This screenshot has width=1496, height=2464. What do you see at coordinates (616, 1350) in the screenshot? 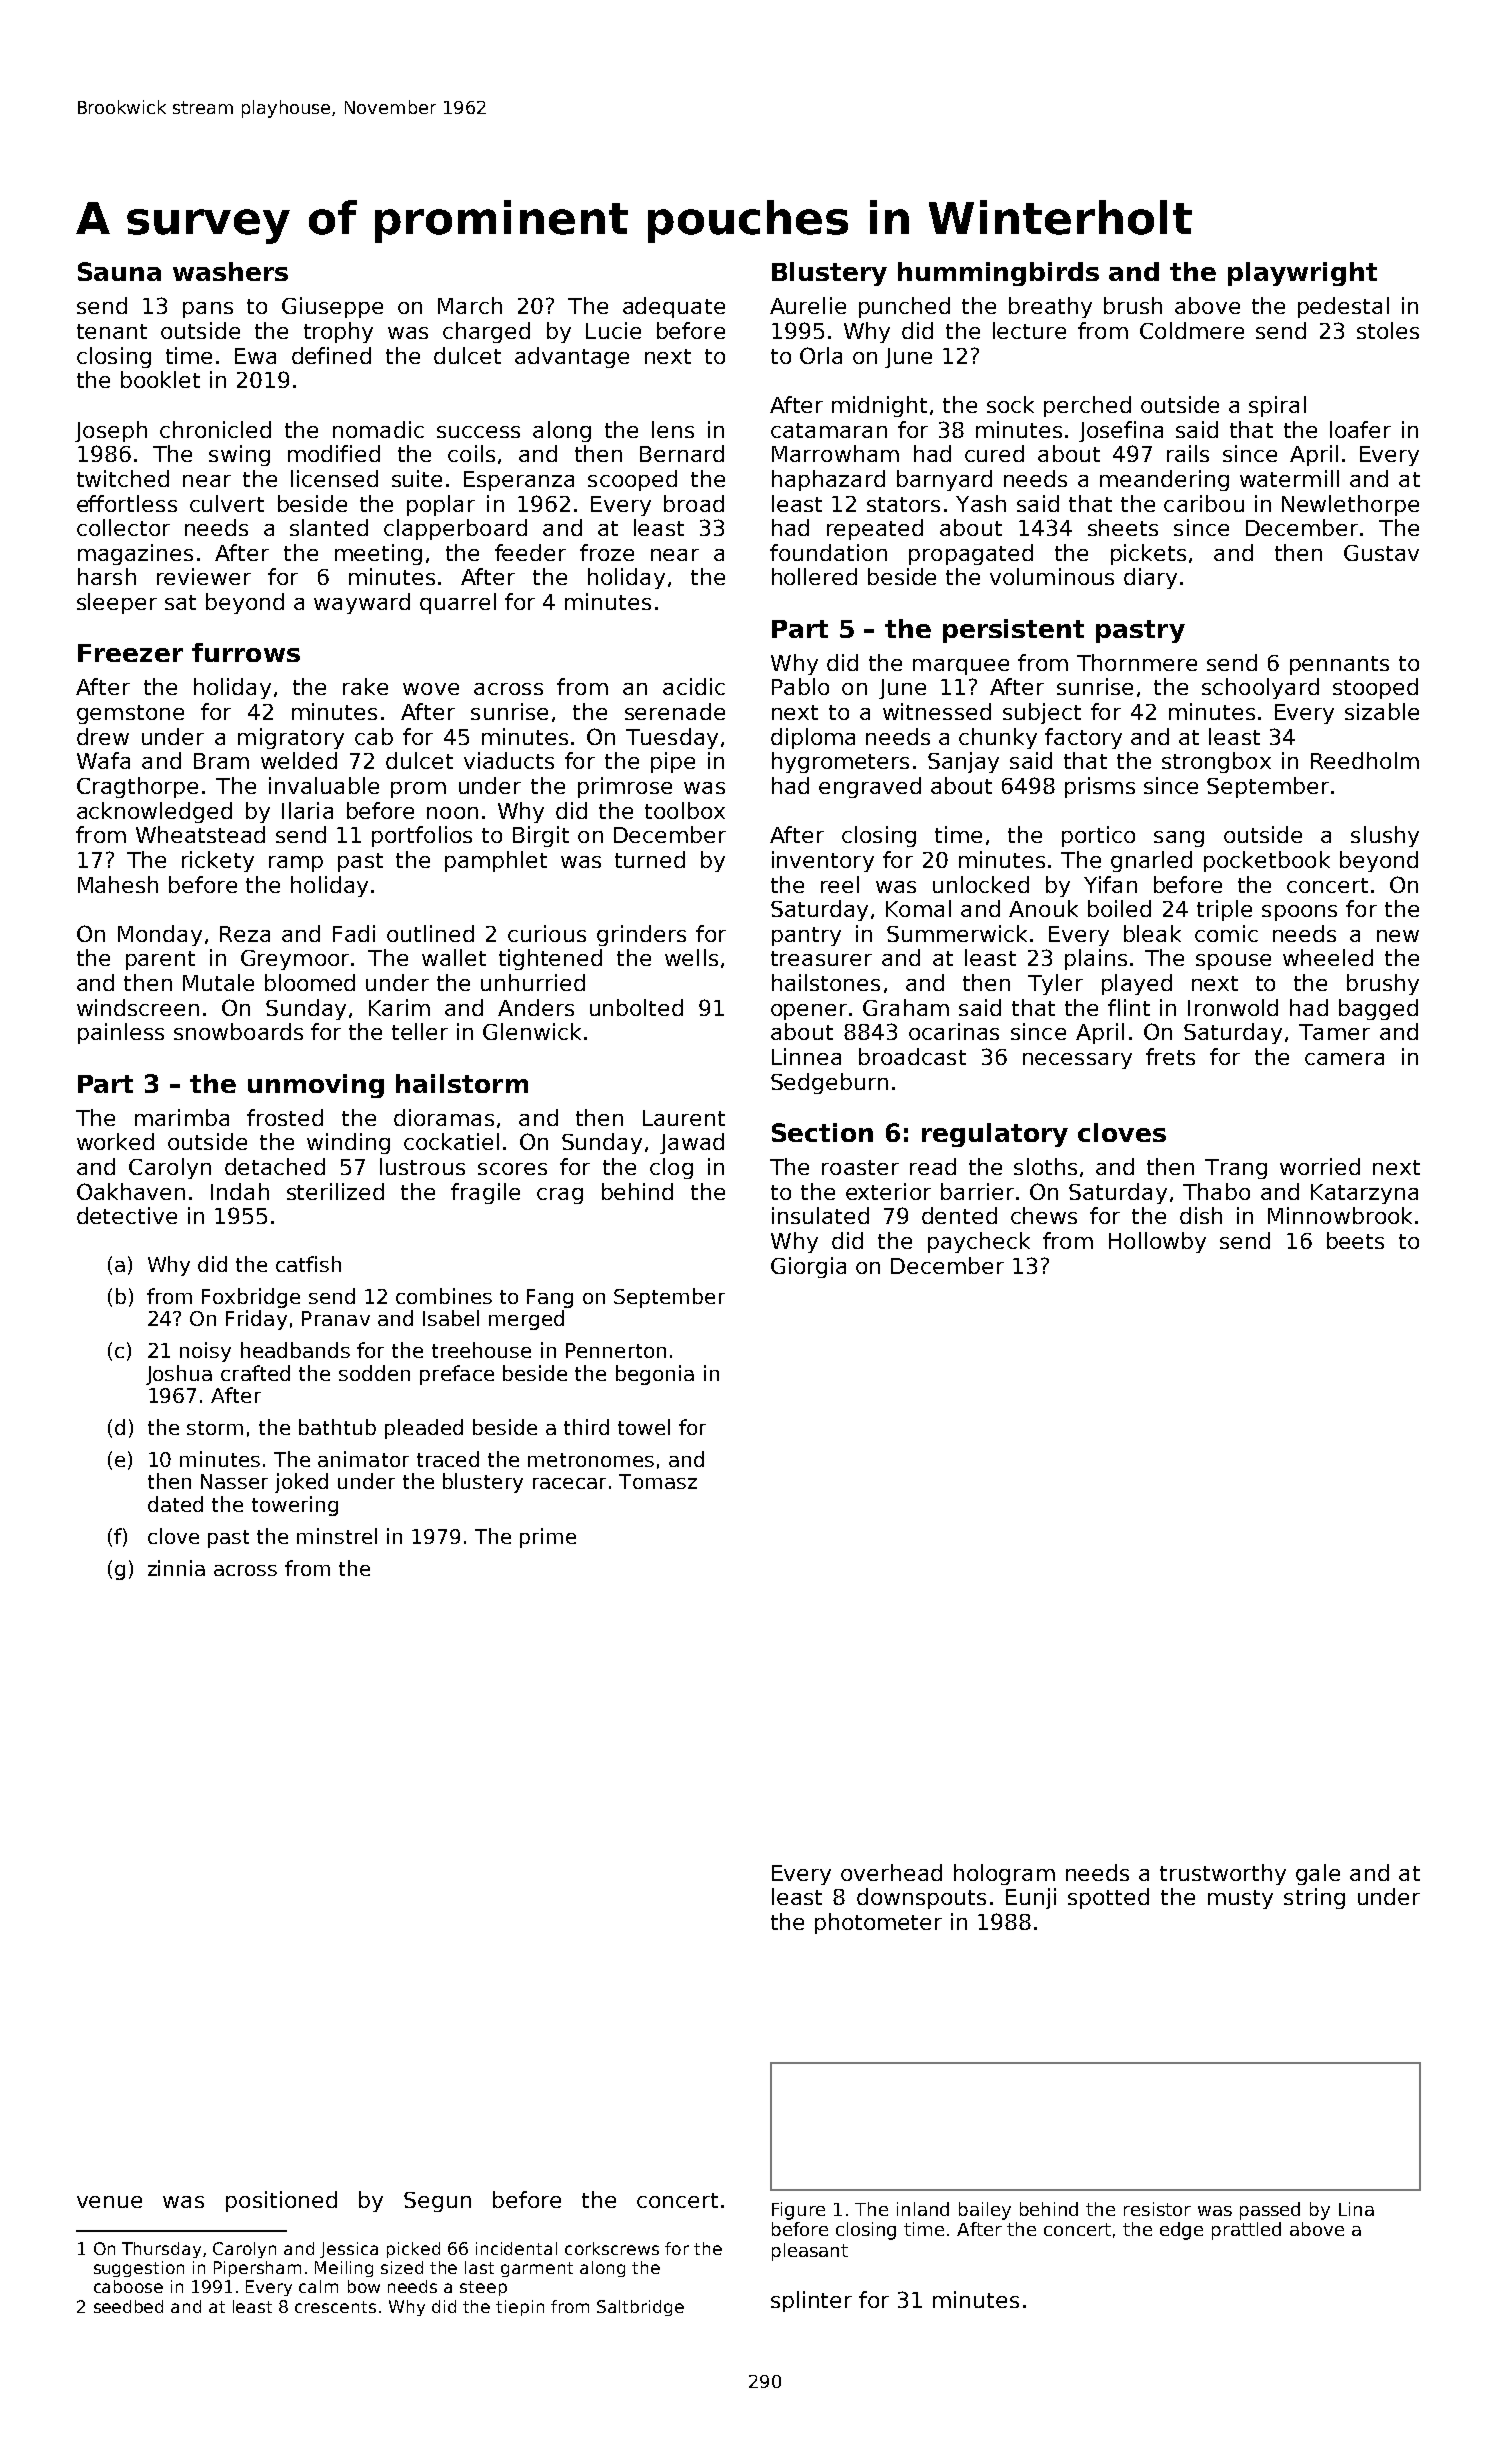
I see `Pennerton` at bounding box center [616, 1350].
